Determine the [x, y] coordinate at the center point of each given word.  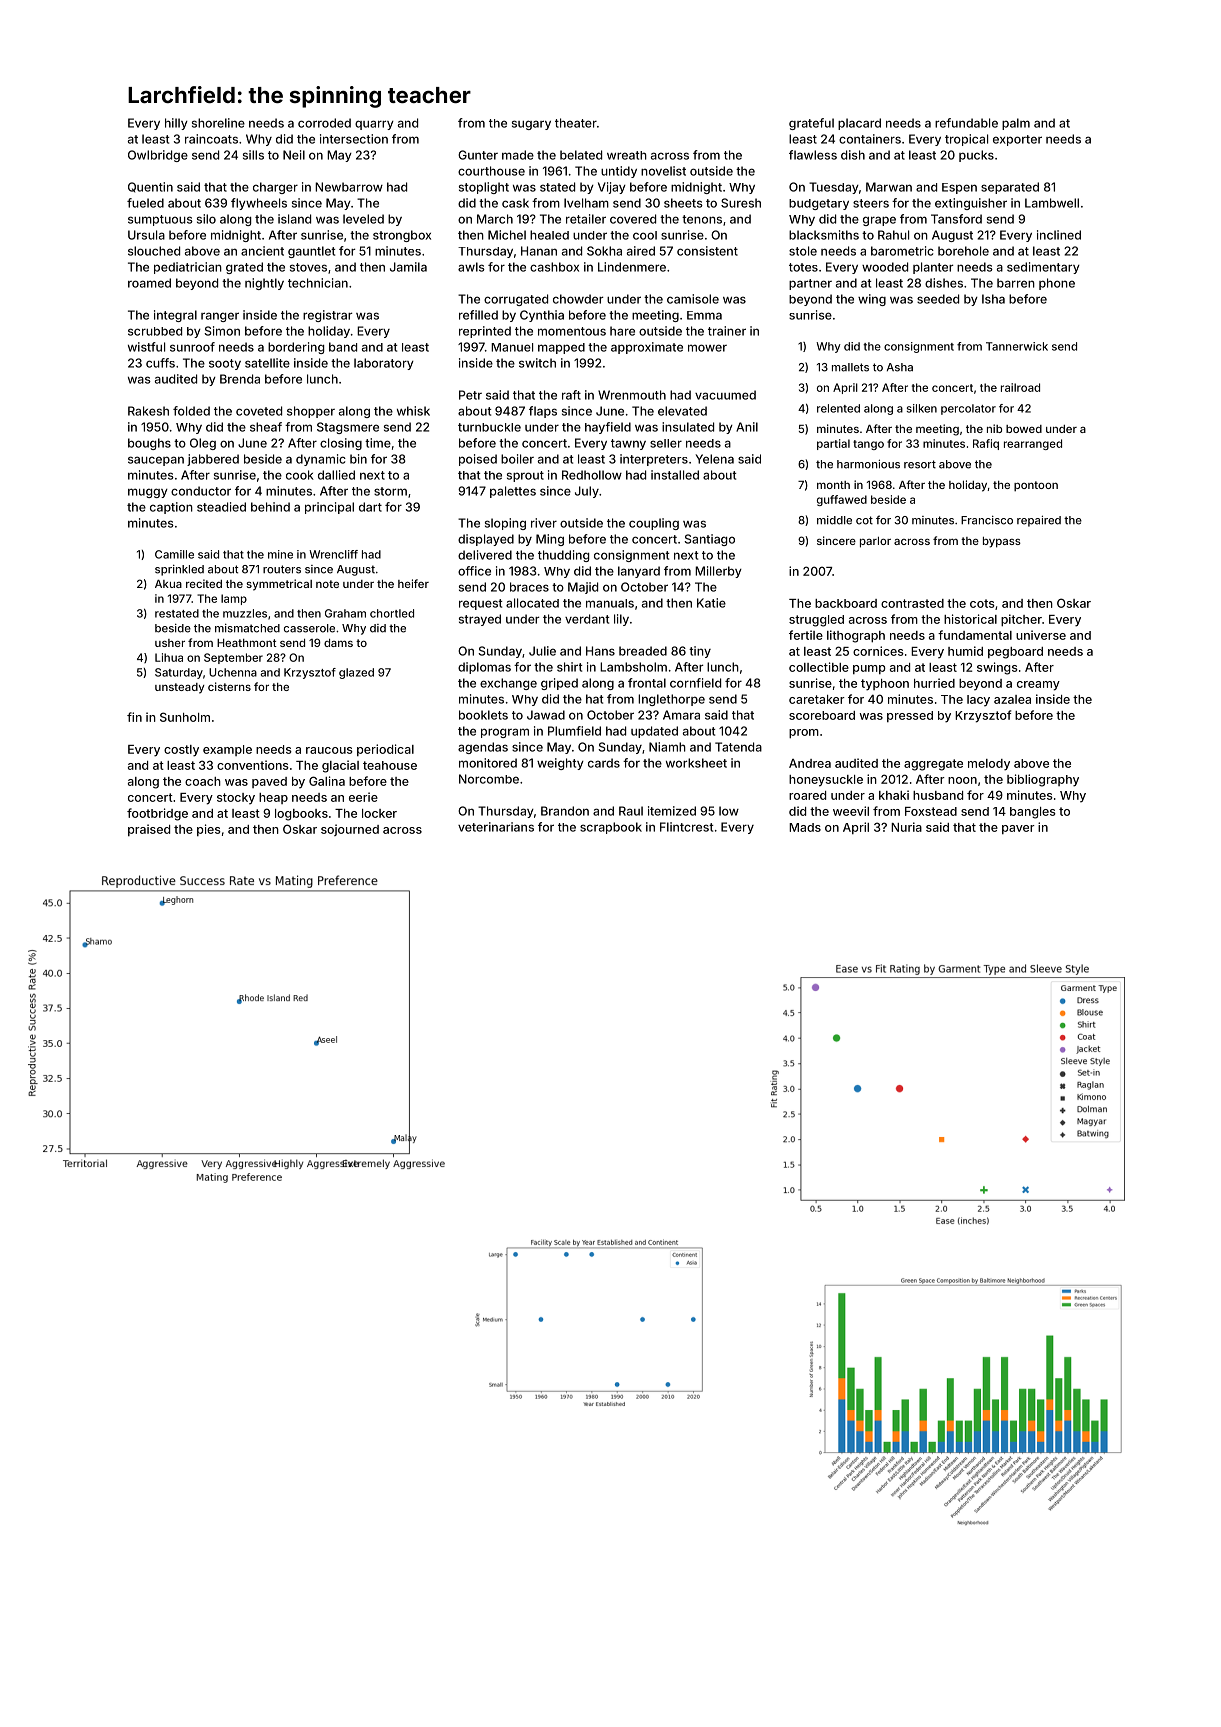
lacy [978, 701]
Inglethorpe [671, 700]
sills [253, 155]
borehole [963, 251]
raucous [329, 750]
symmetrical [279, 585]
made [518, 155]
